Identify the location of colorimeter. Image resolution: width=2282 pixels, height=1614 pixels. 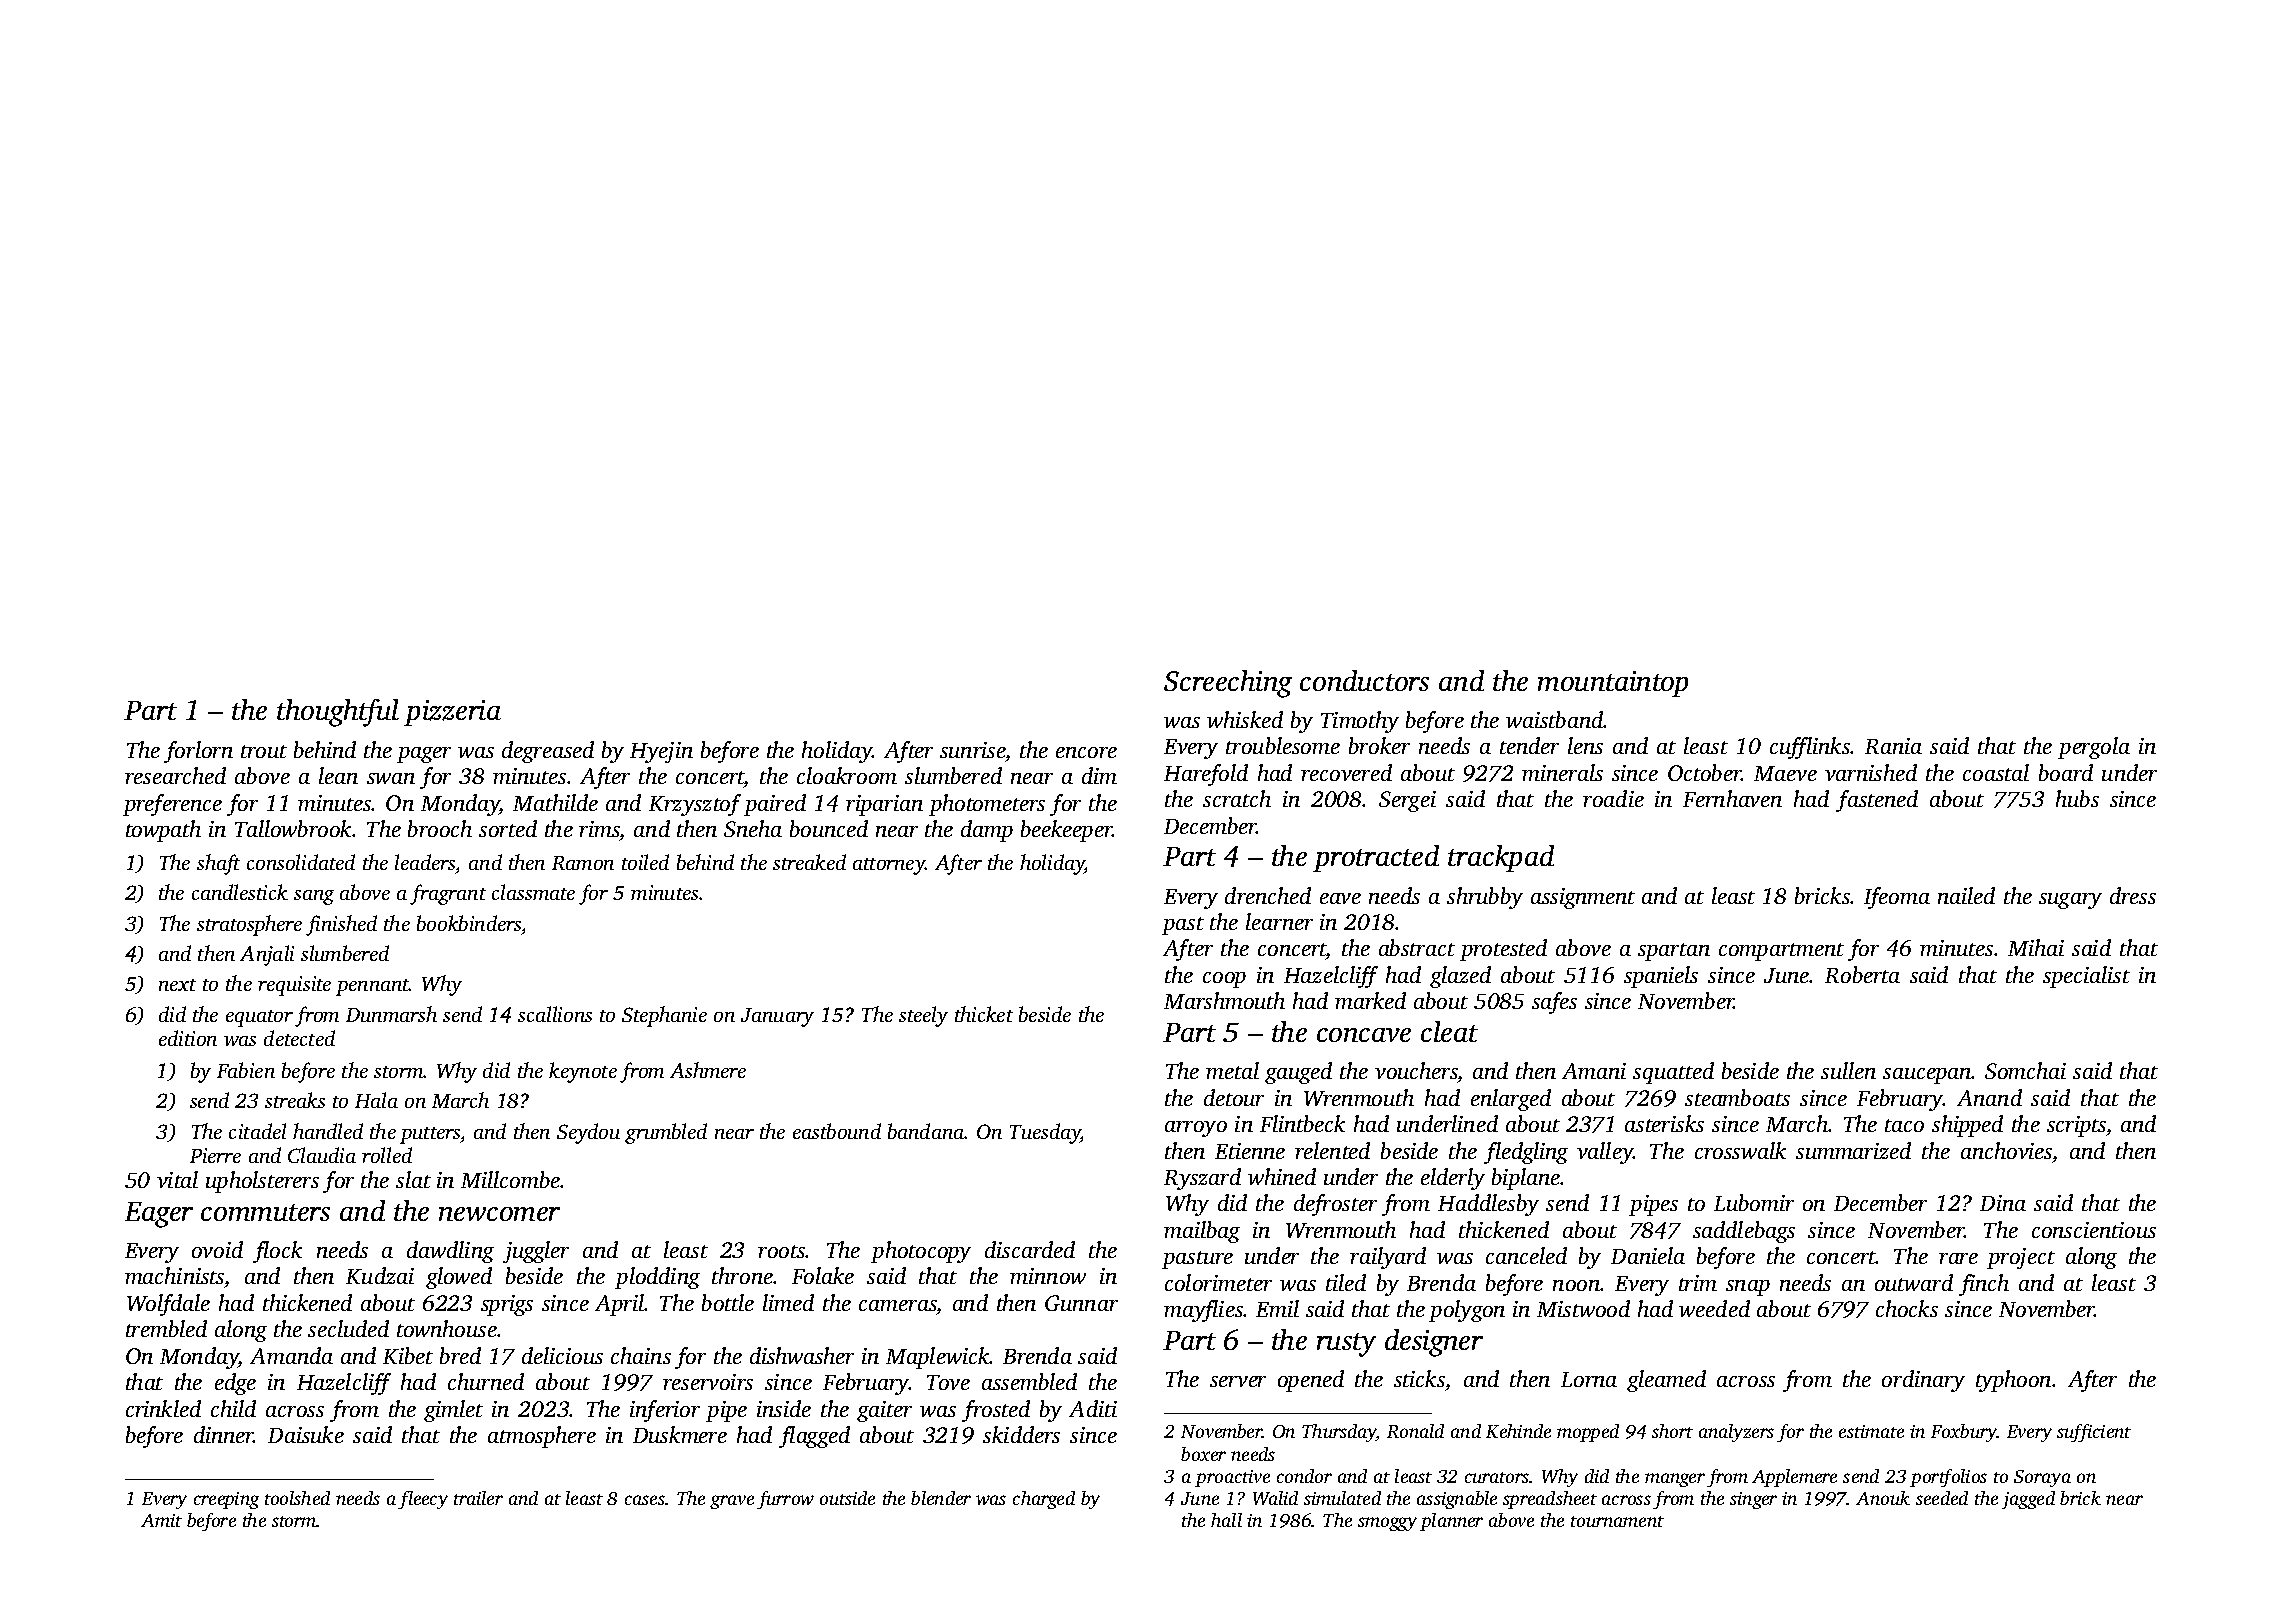
(1218, 1282).
